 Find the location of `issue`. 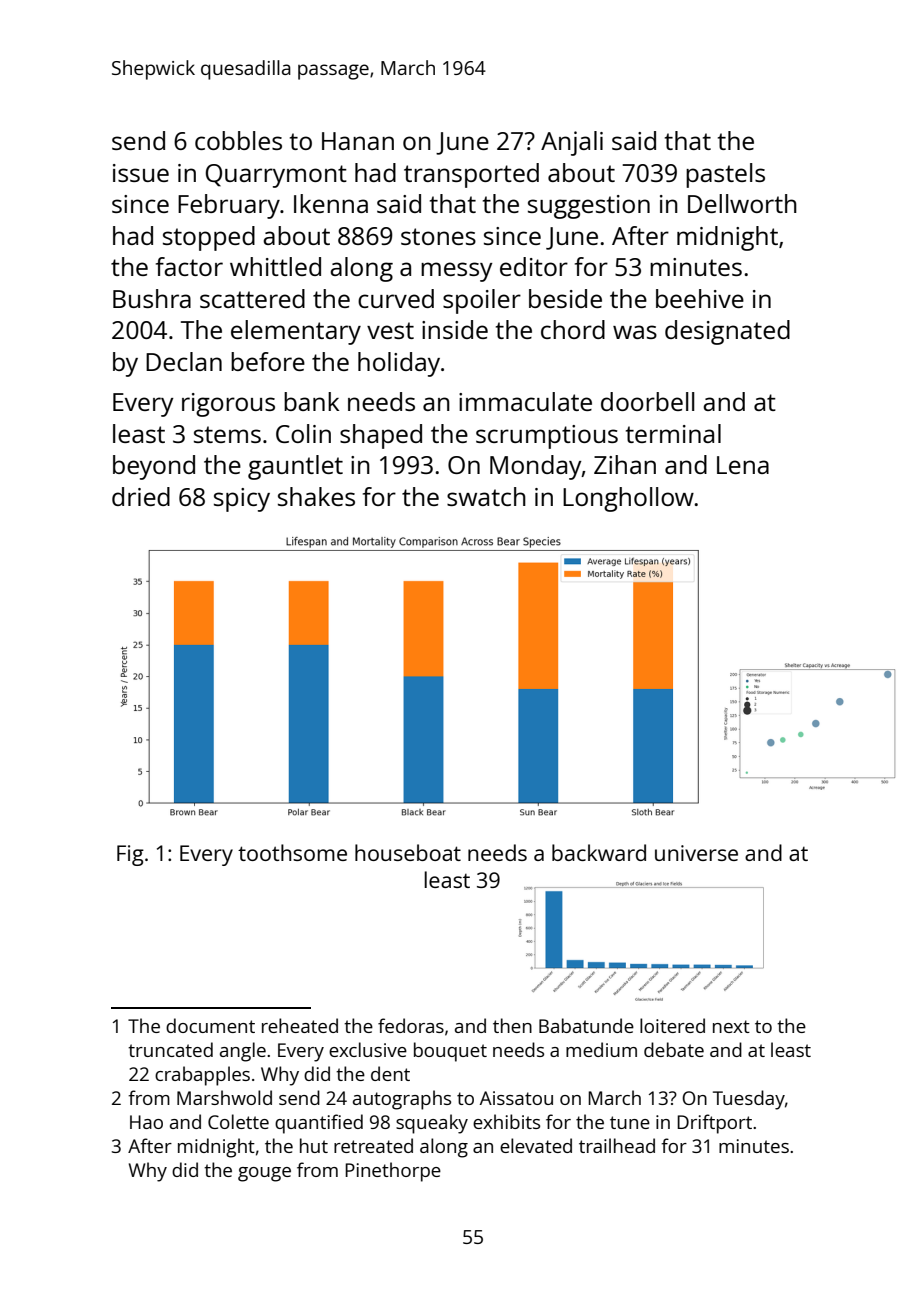

issue is located at coordinates (141, 173).
